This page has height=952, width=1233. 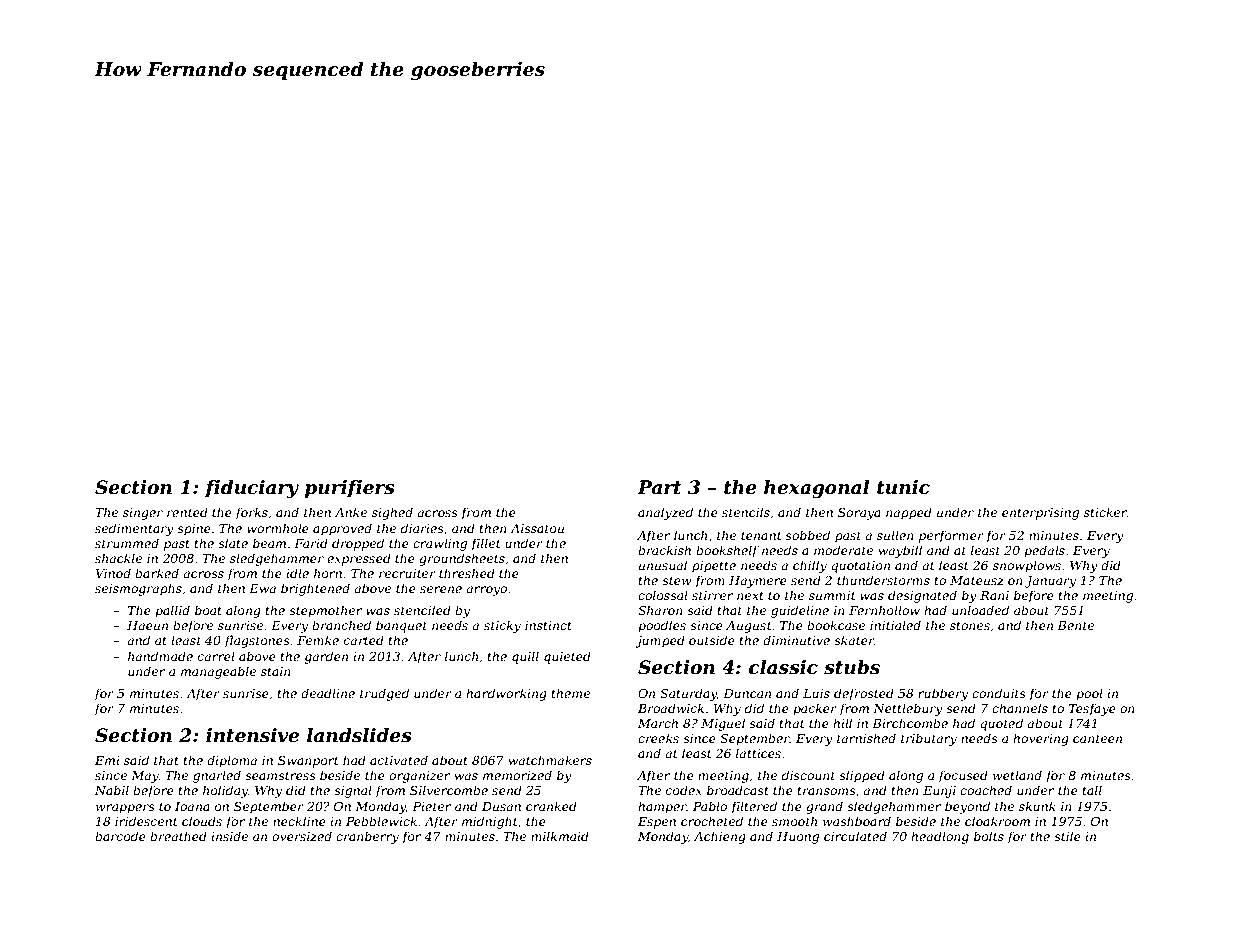 I want to click on pallid, so click(x=172, y=611).
